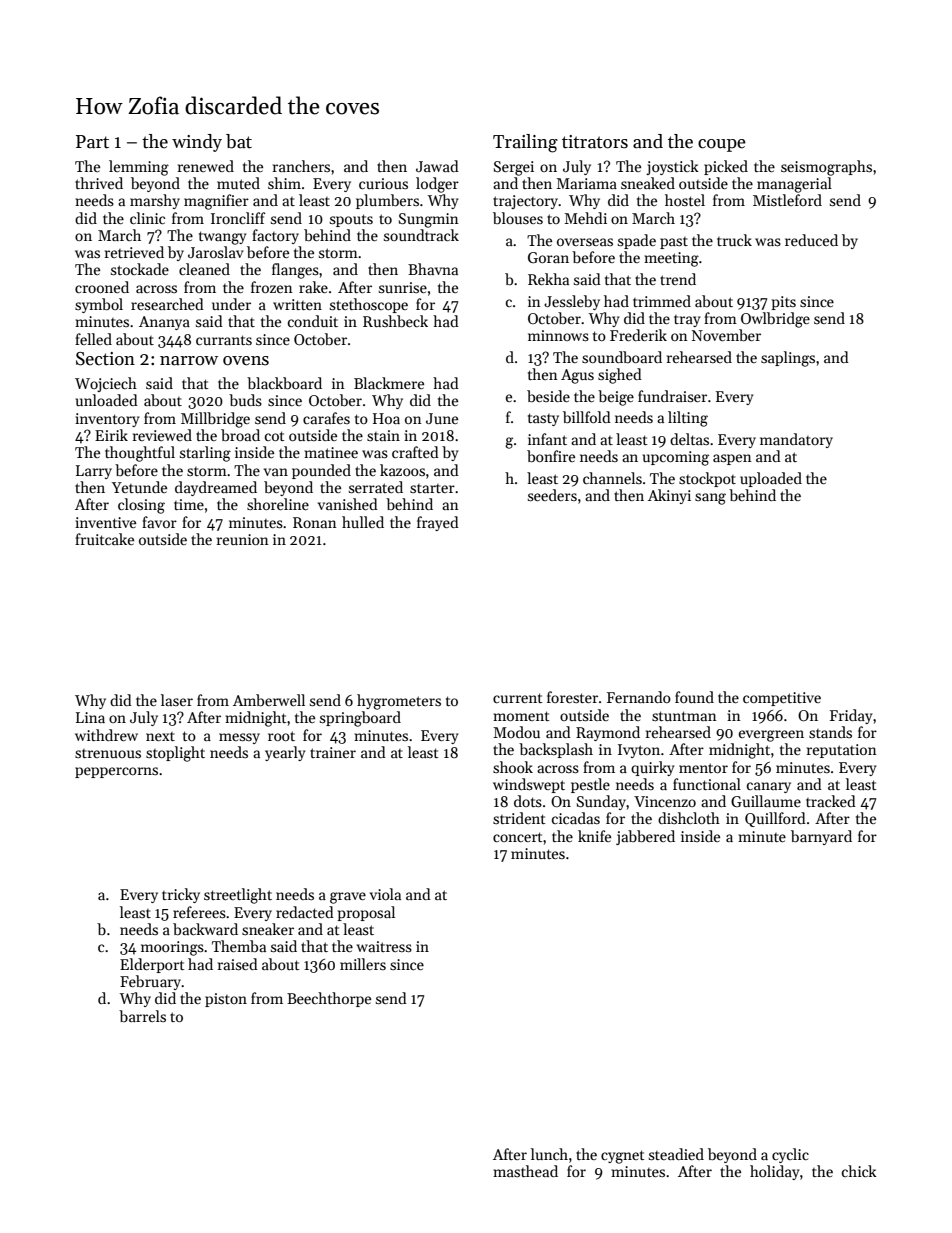 This image has height=1233, width=952. I want to click on barrels, so click(142, 1016).
